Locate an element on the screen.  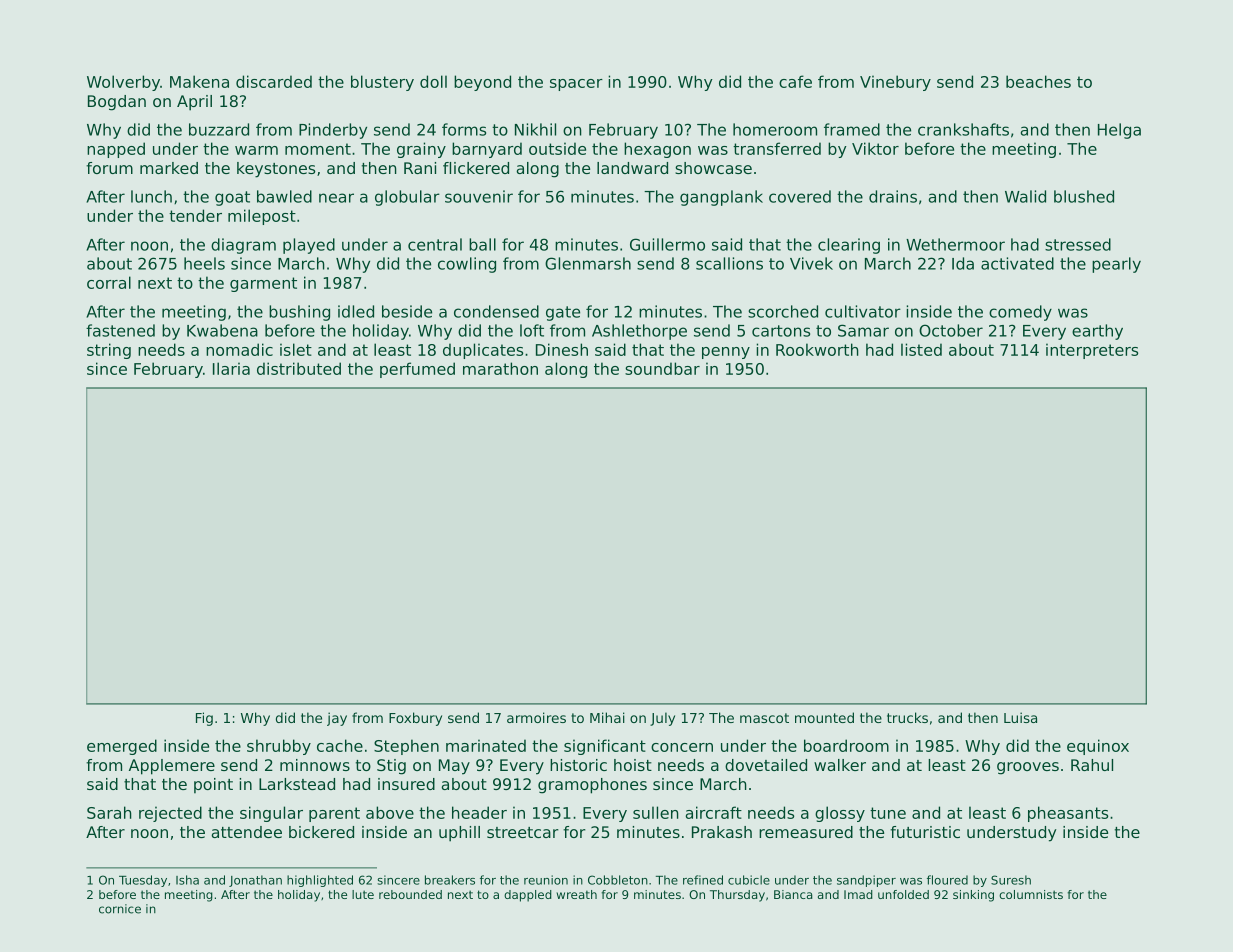
columnists is located at coordinates (1031, 894).
